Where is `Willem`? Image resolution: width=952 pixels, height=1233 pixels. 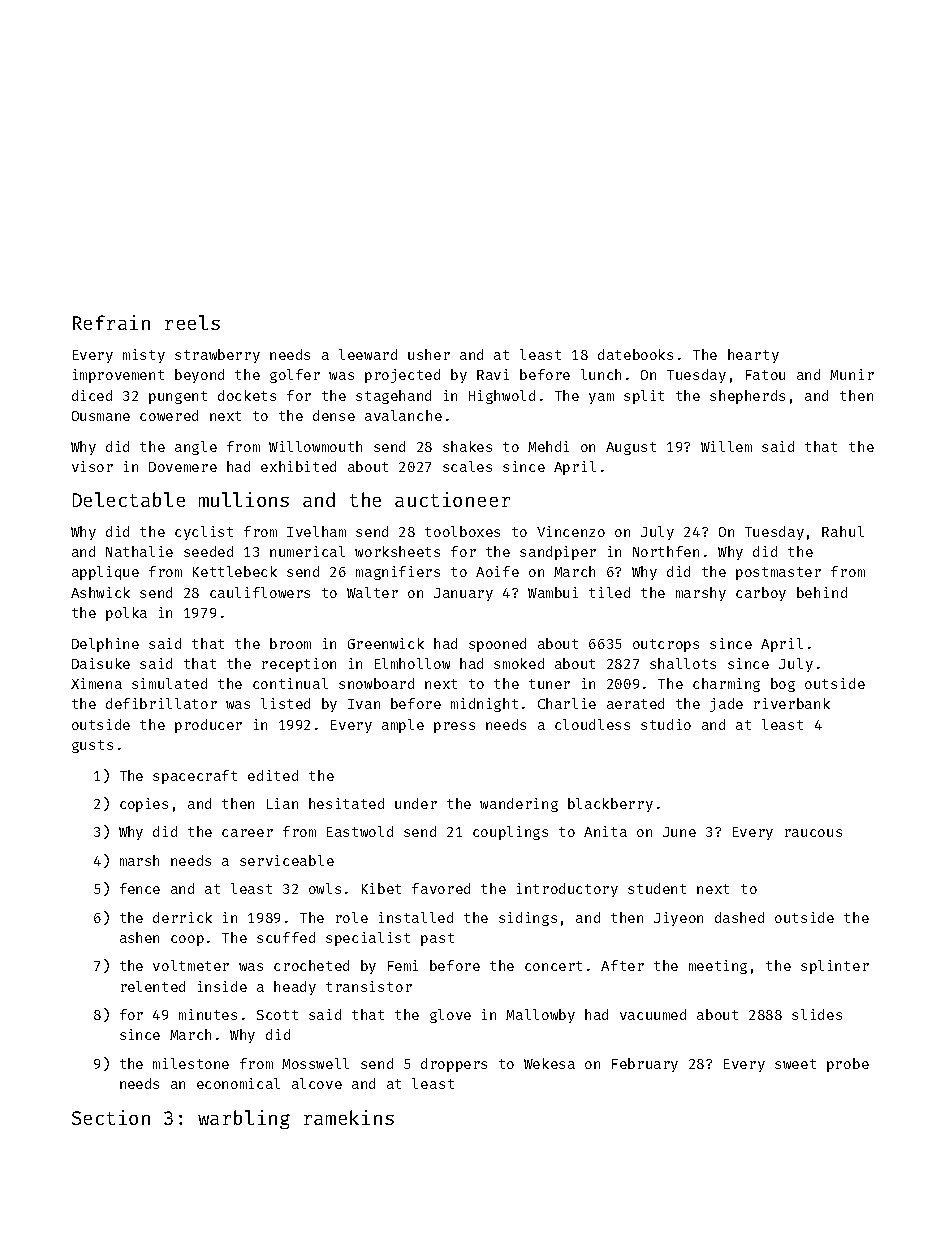
Willem is located at coordinates (726, 446).
